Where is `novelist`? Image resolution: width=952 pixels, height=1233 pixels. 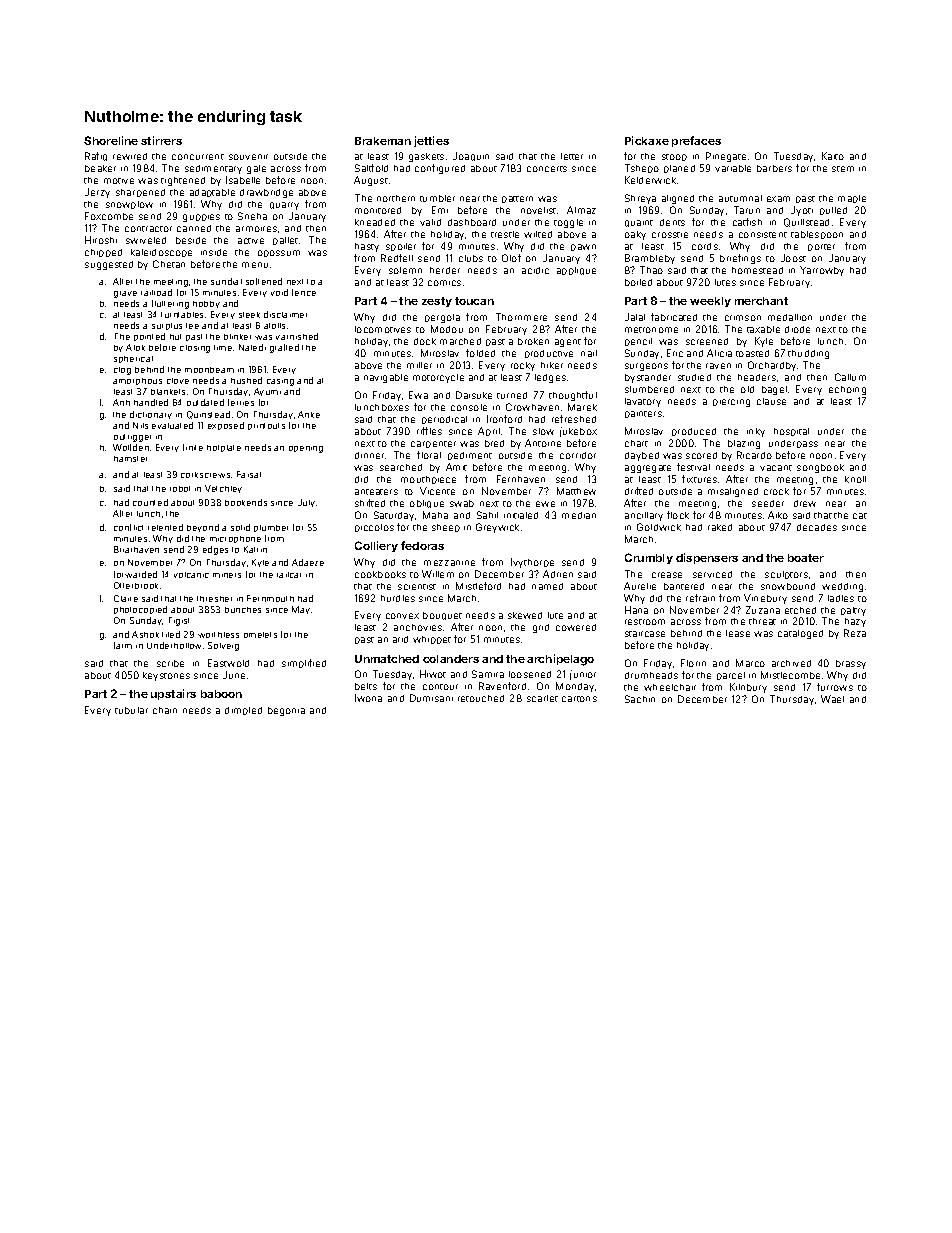 novelist is located at coordinates (538, 210).
